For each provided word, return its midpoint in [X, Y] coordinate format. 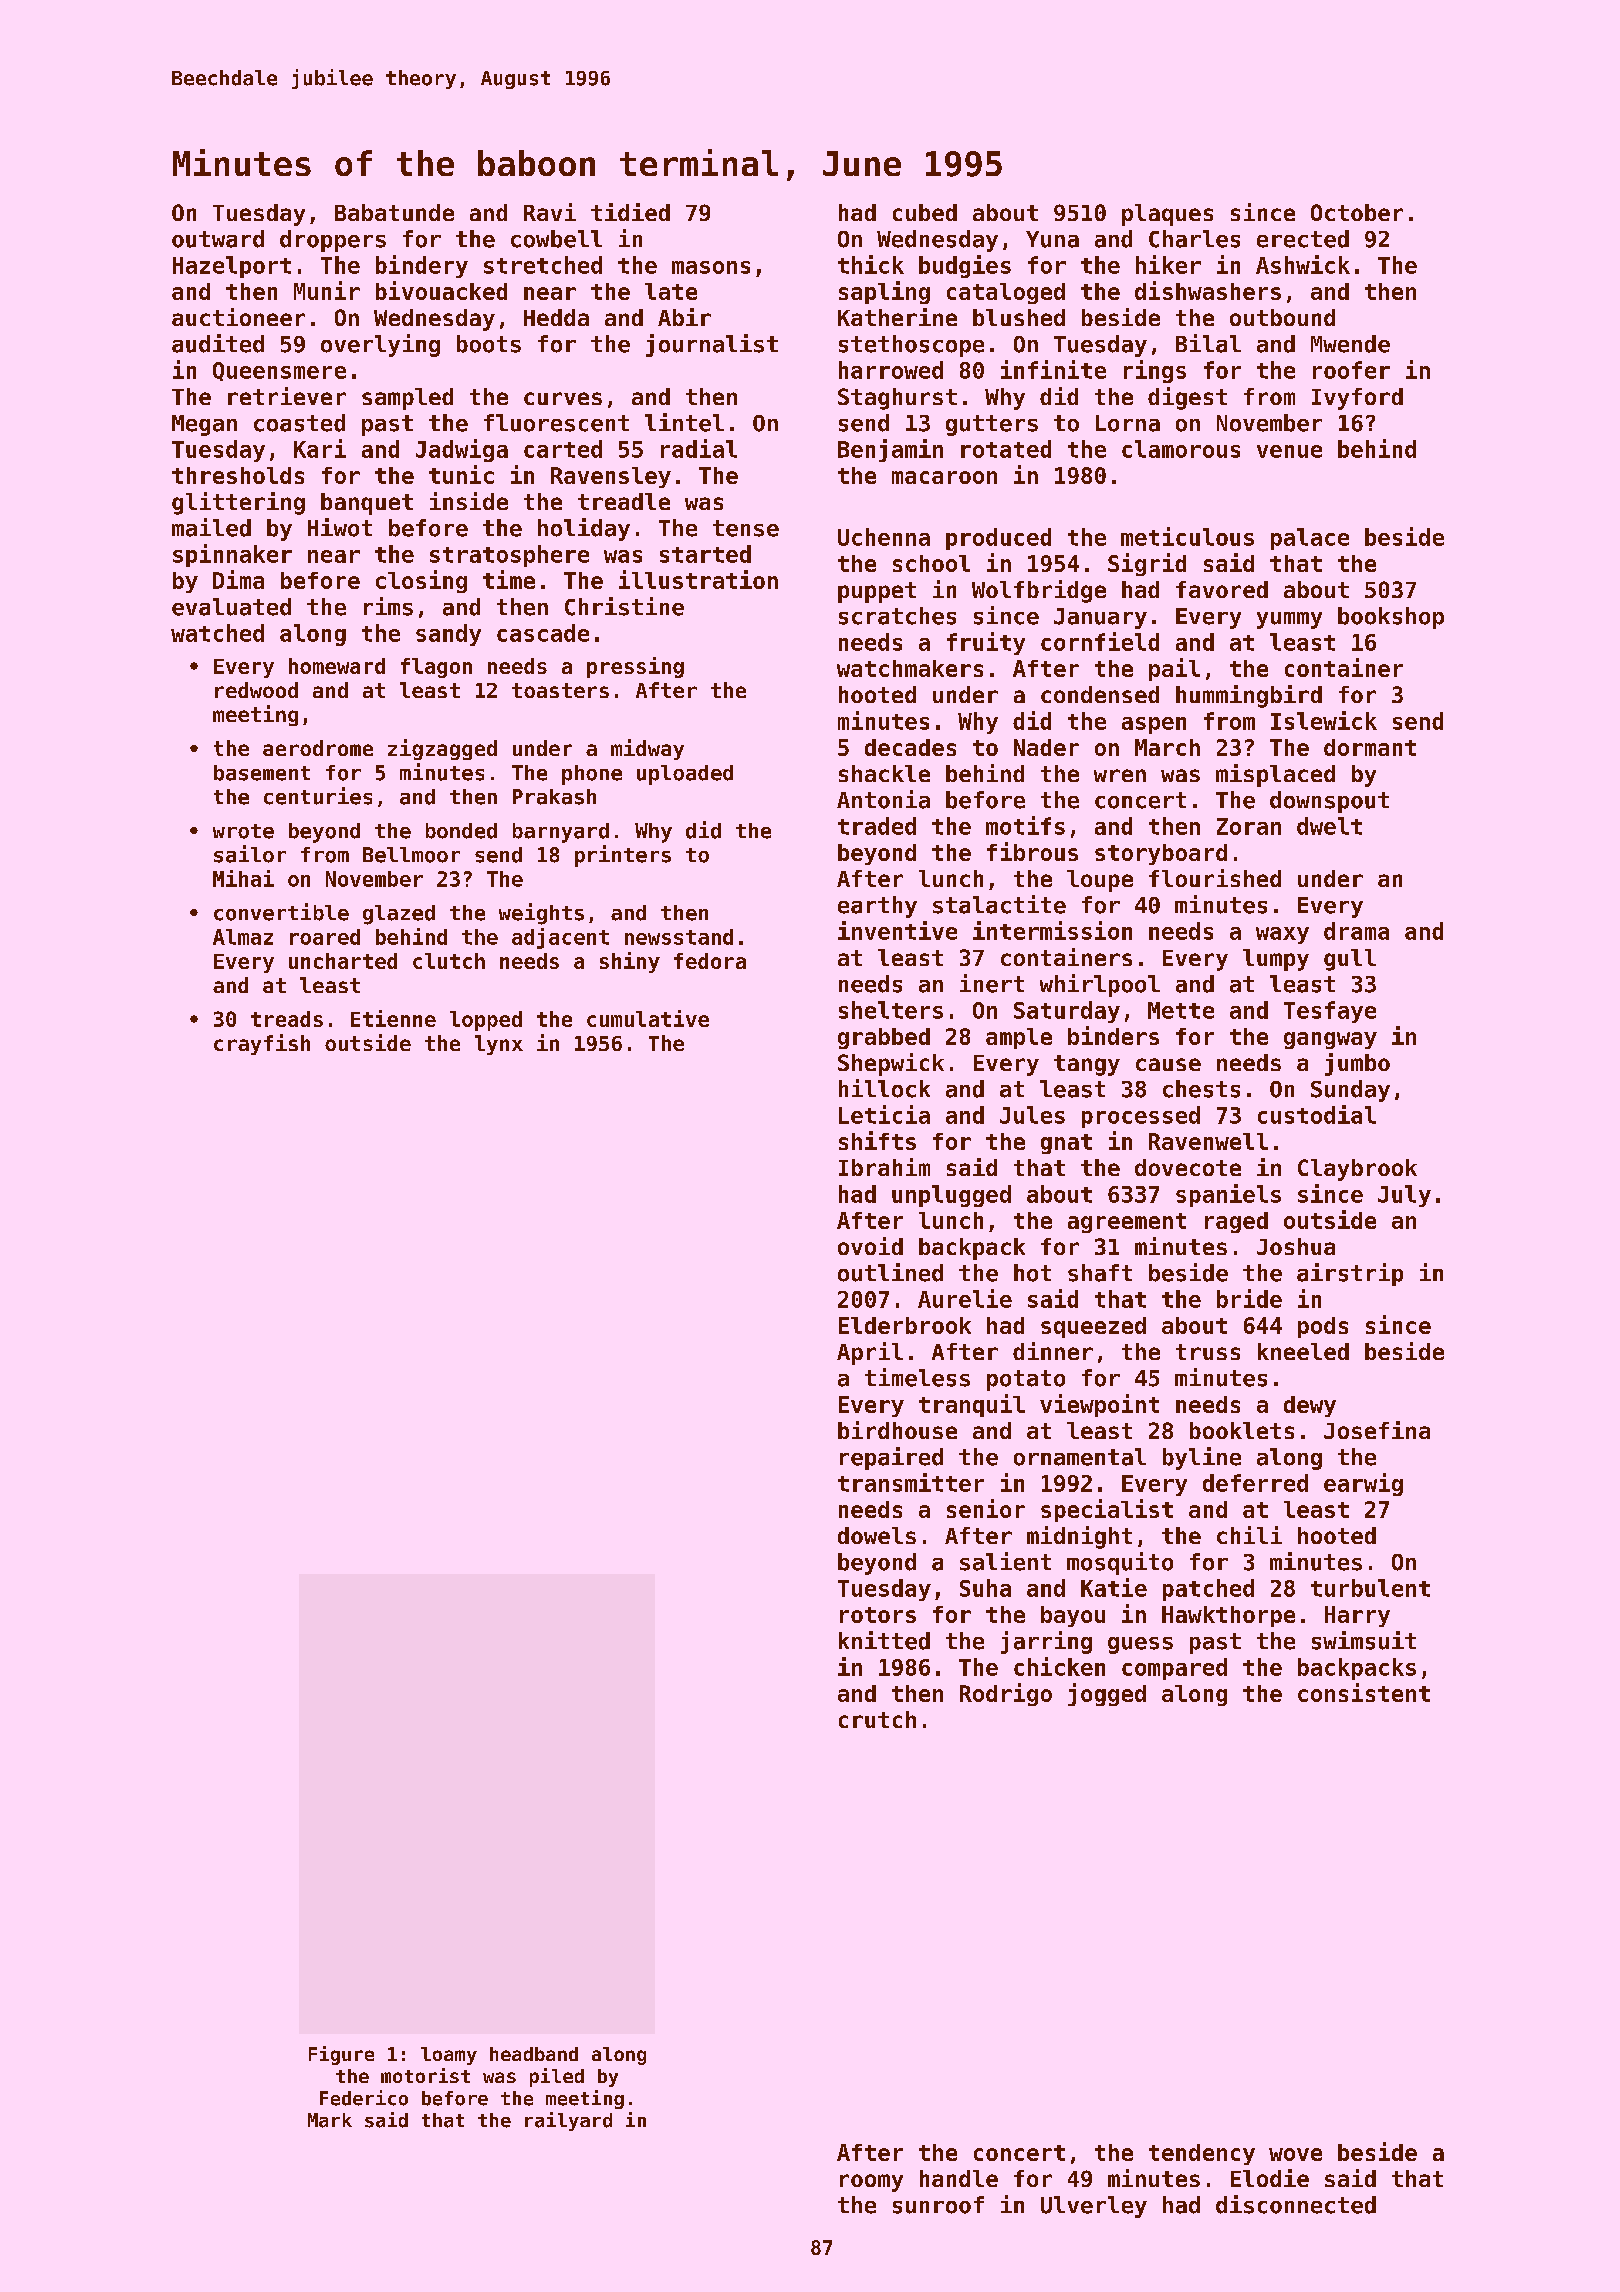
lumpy [1276, 960]
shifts [877, 1140]
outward [218, 239]
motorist [425, 2075]
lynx [499, 1045]
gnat [1066, 1144]
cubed [925, 212]
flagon [436, 668]
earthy [877, 907]
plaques [1167, 215]
